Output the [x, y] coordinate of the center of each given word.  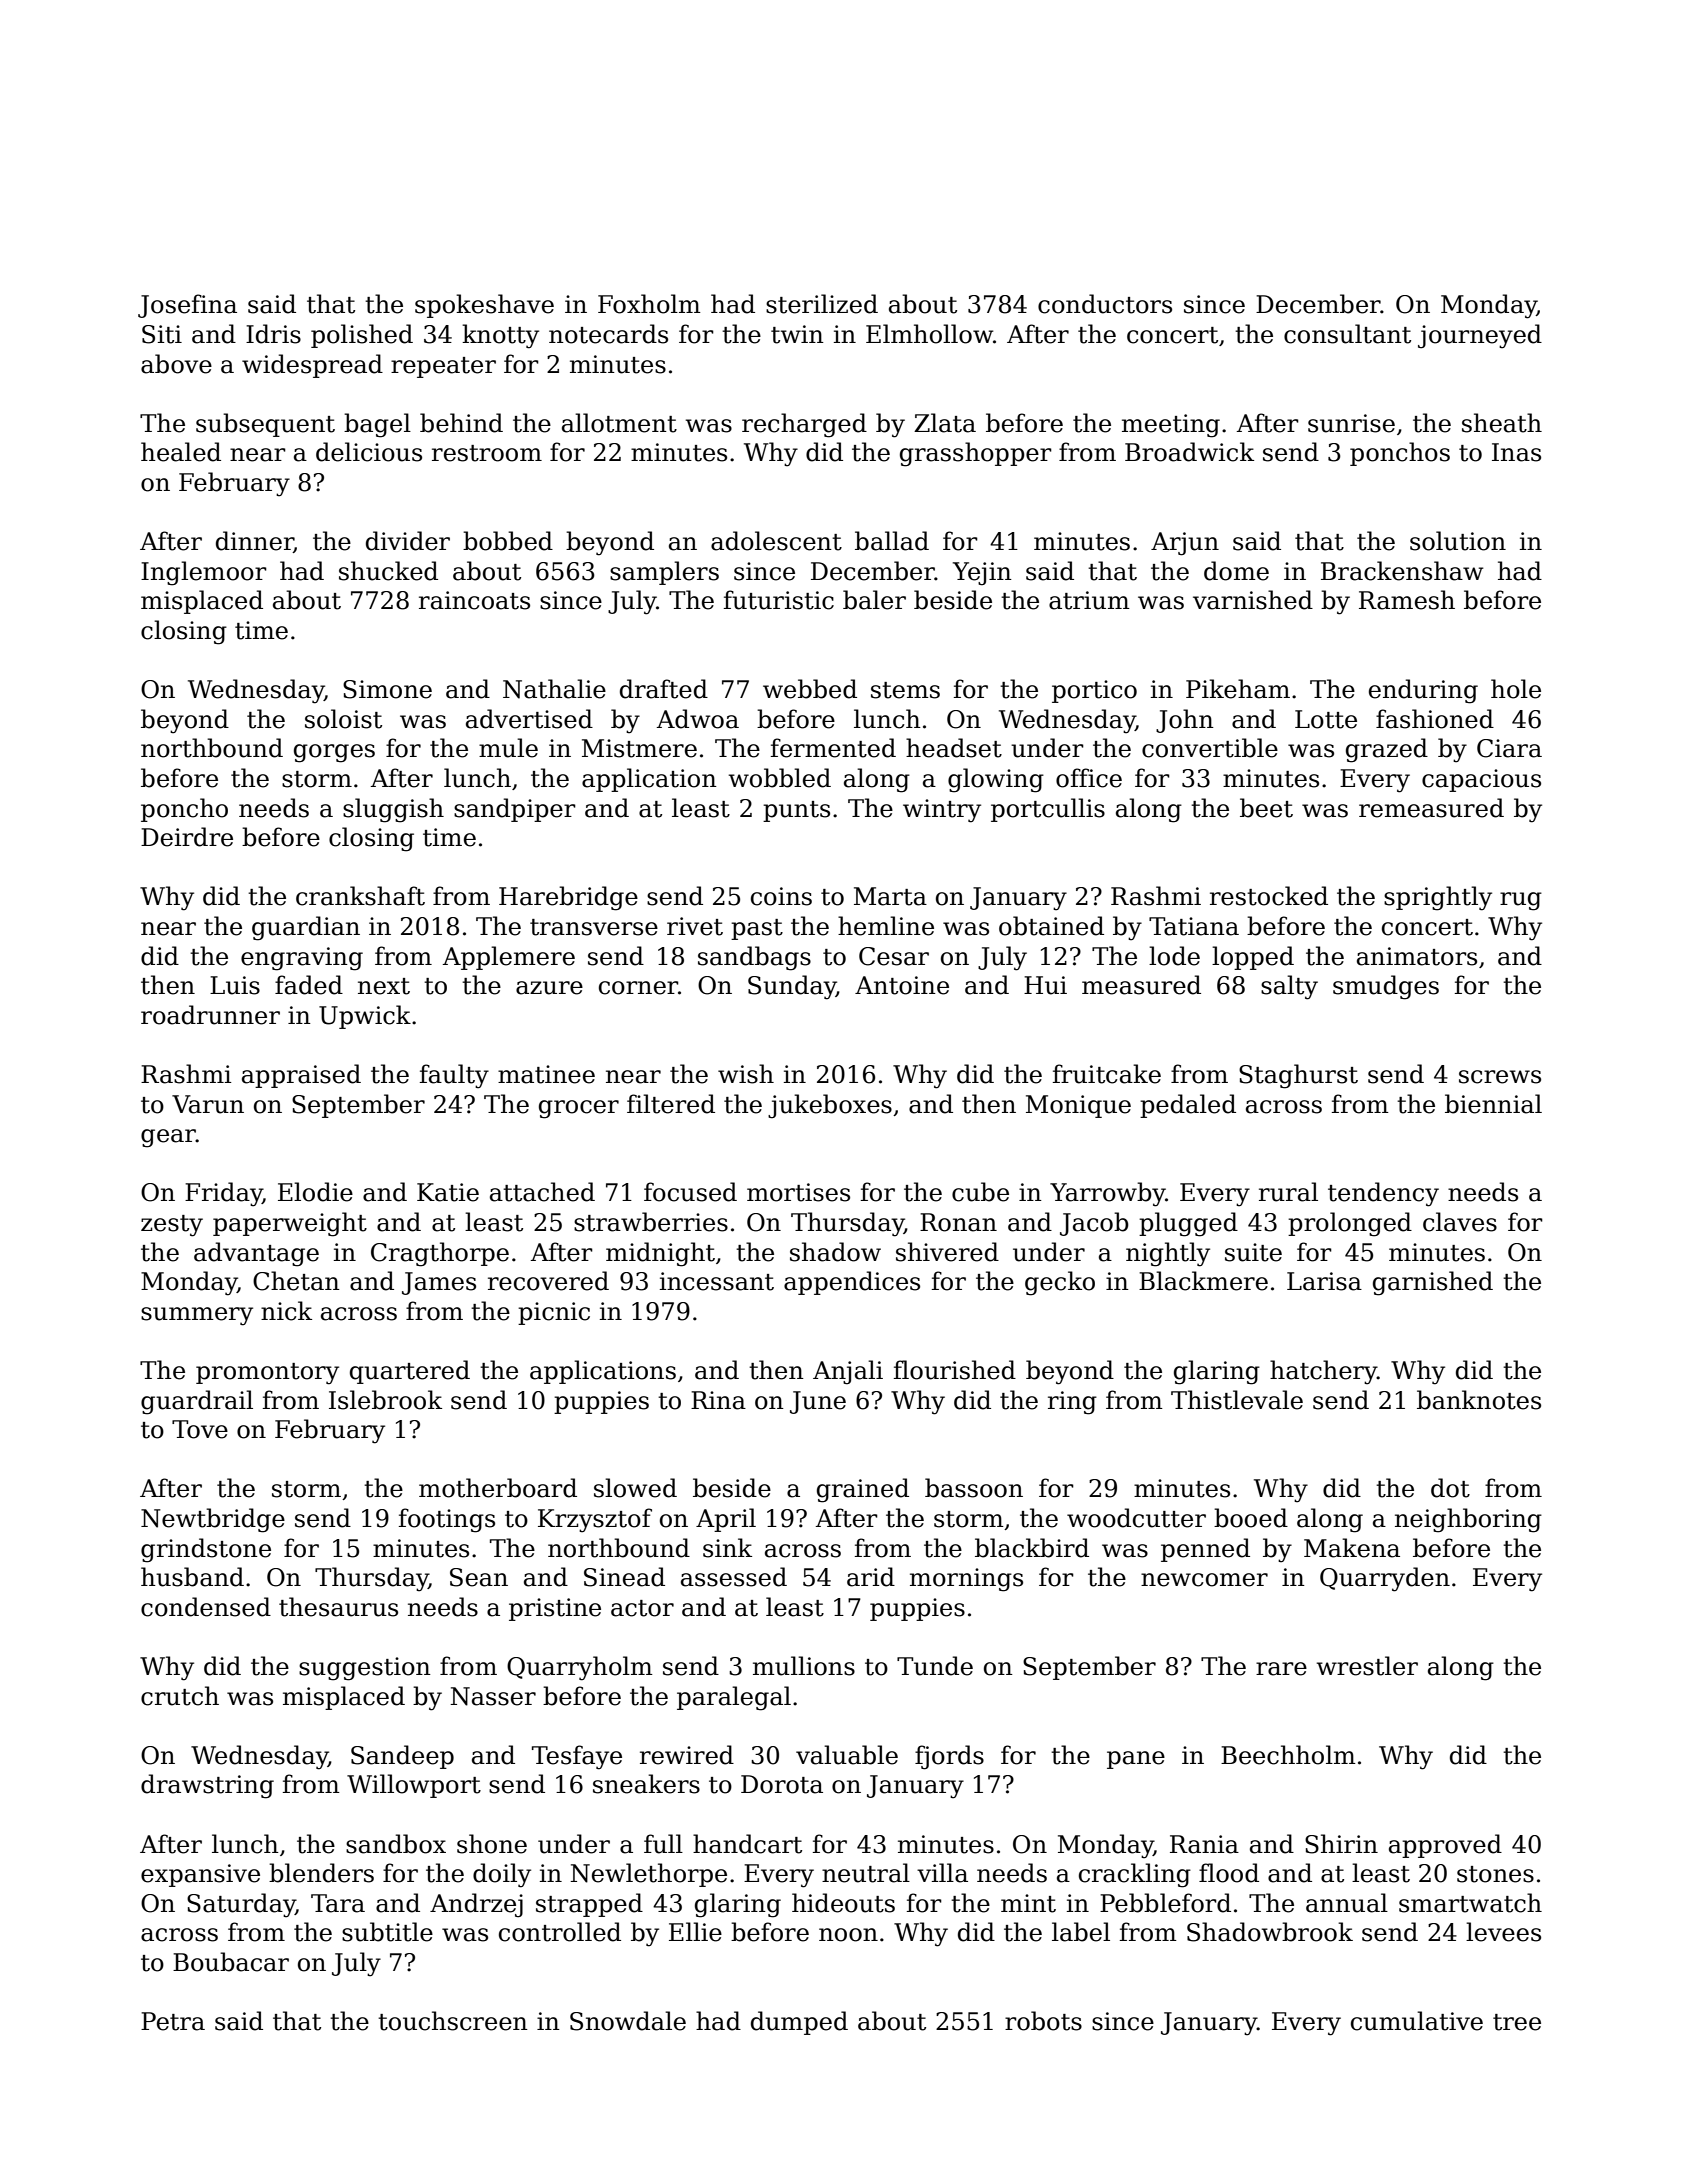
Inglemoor [204, 573]
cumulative [1417, 2021]
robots [1043, 2021]
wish [746, 1074]
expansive [200, 1875]
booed [1251, 1518]
